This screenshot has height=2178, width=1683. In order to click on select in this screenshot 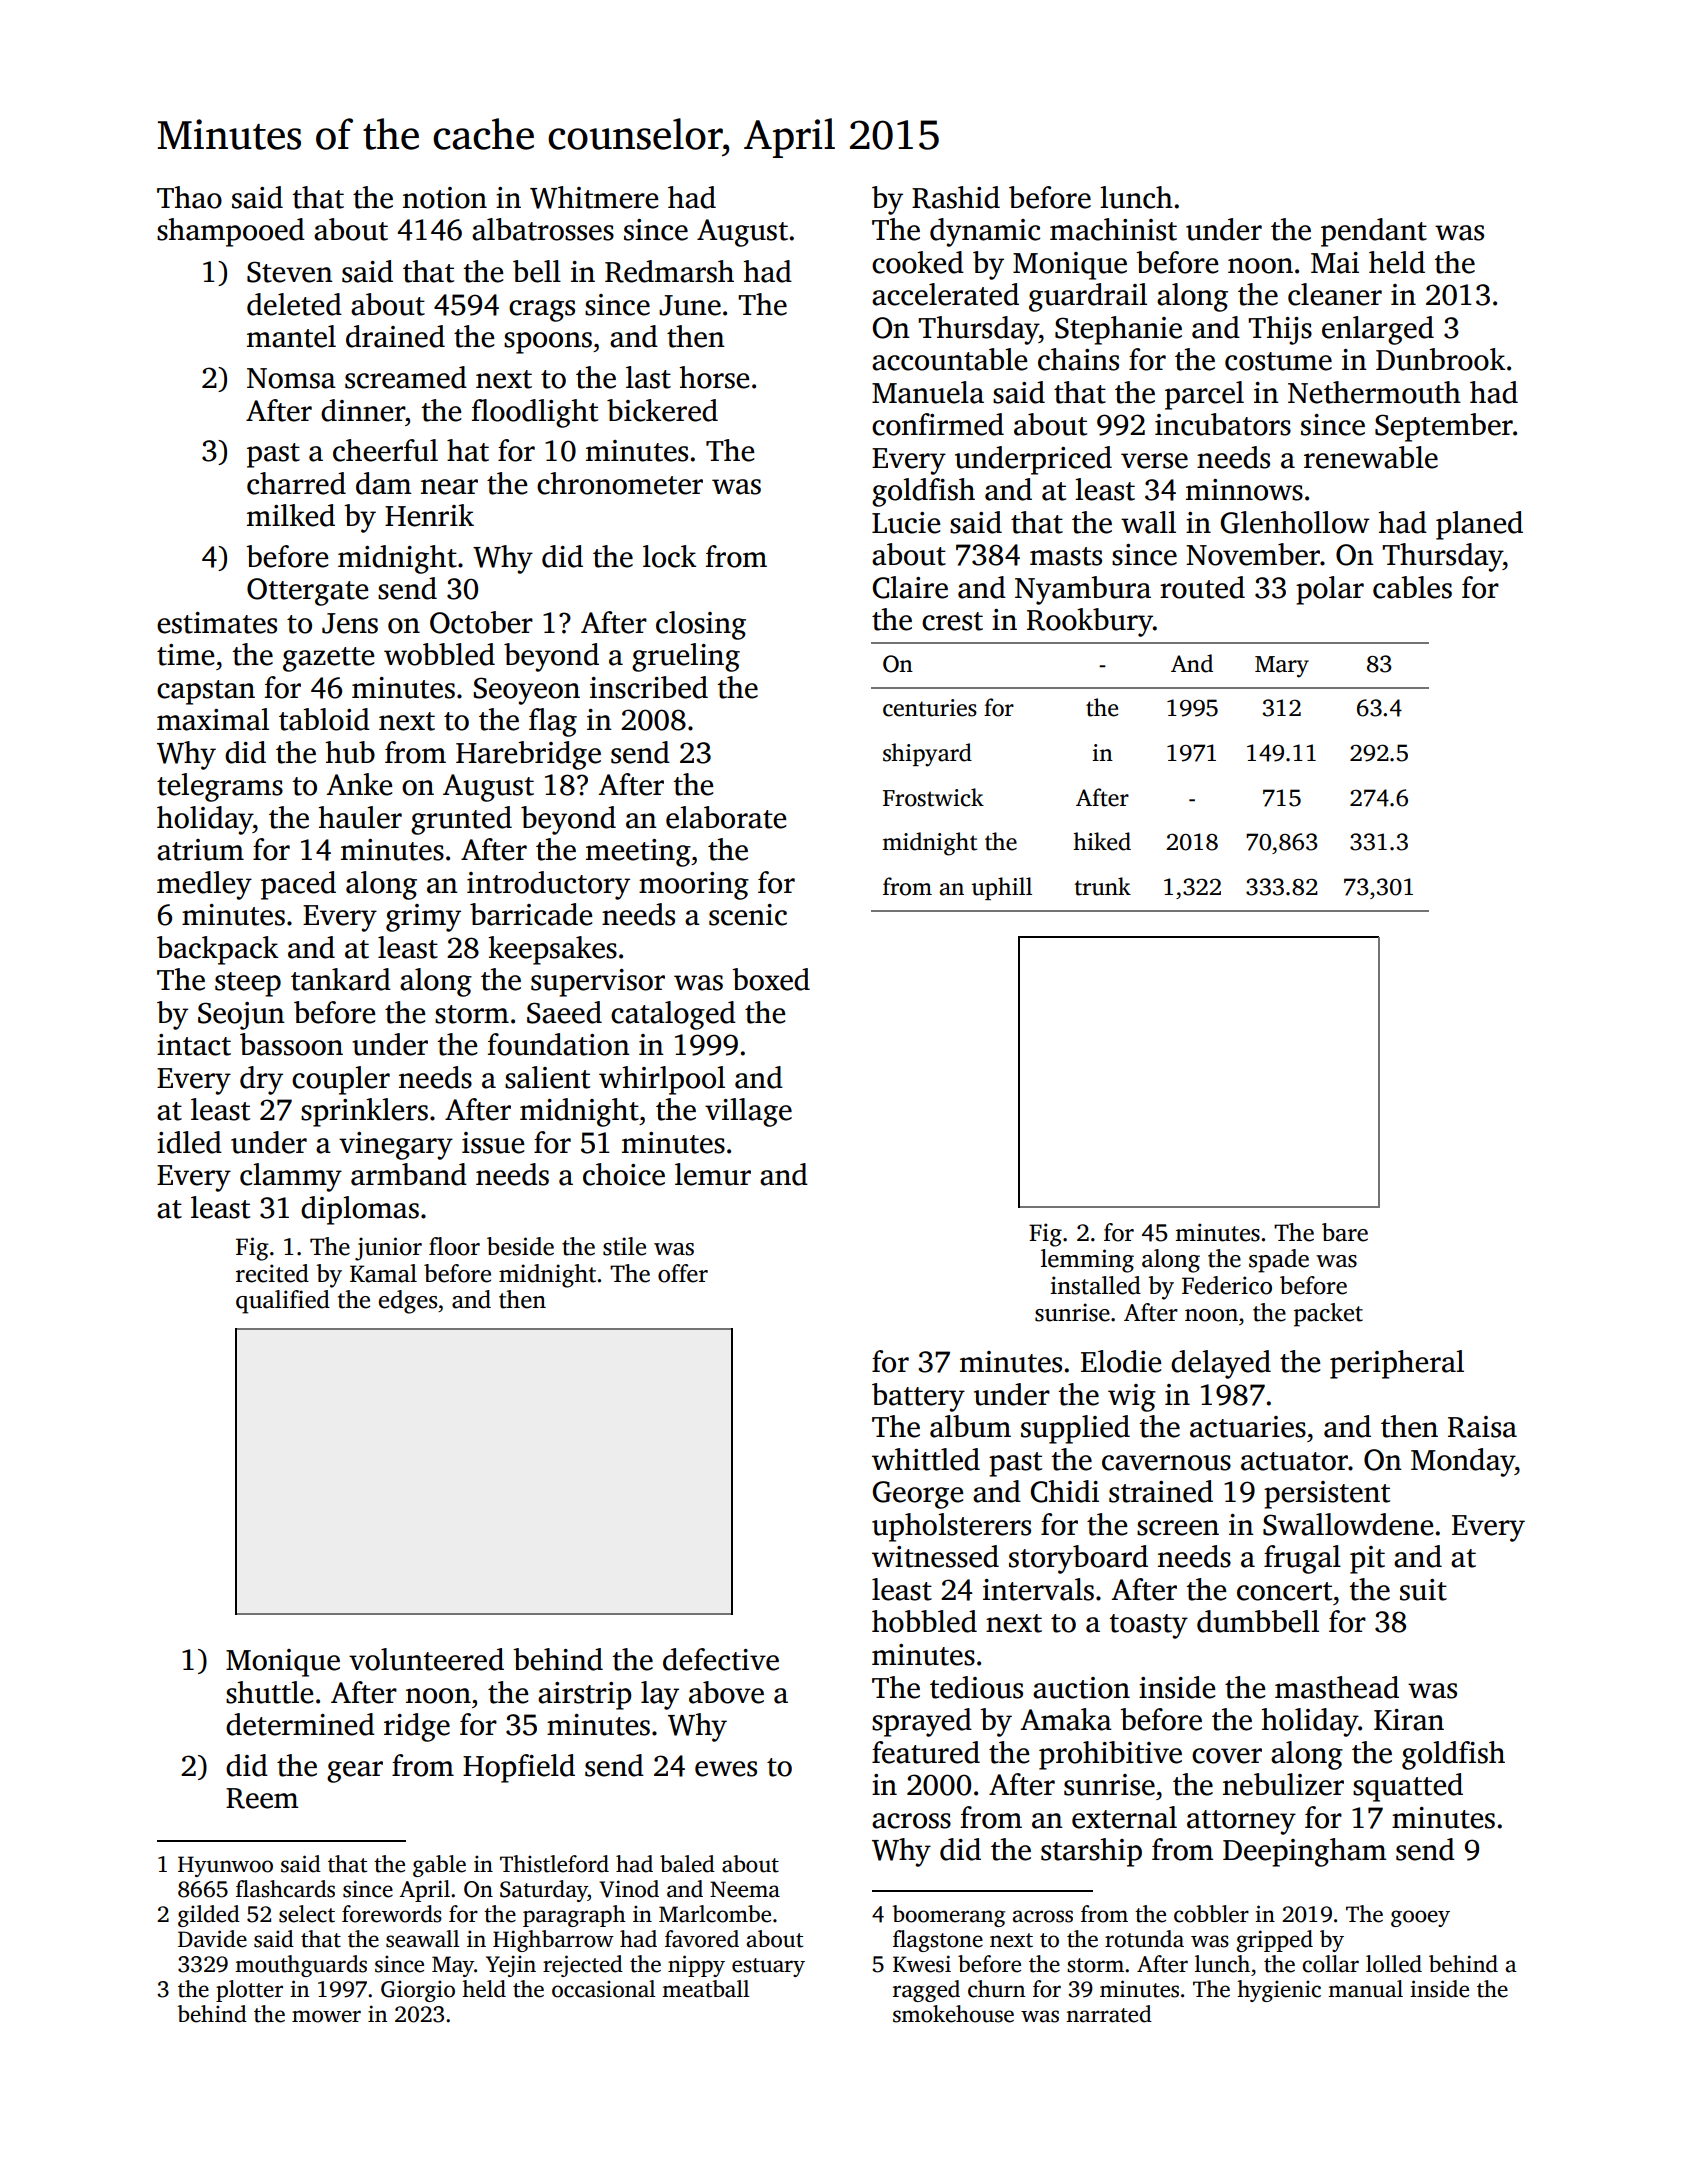, I will do `click(307, 1914)`.
